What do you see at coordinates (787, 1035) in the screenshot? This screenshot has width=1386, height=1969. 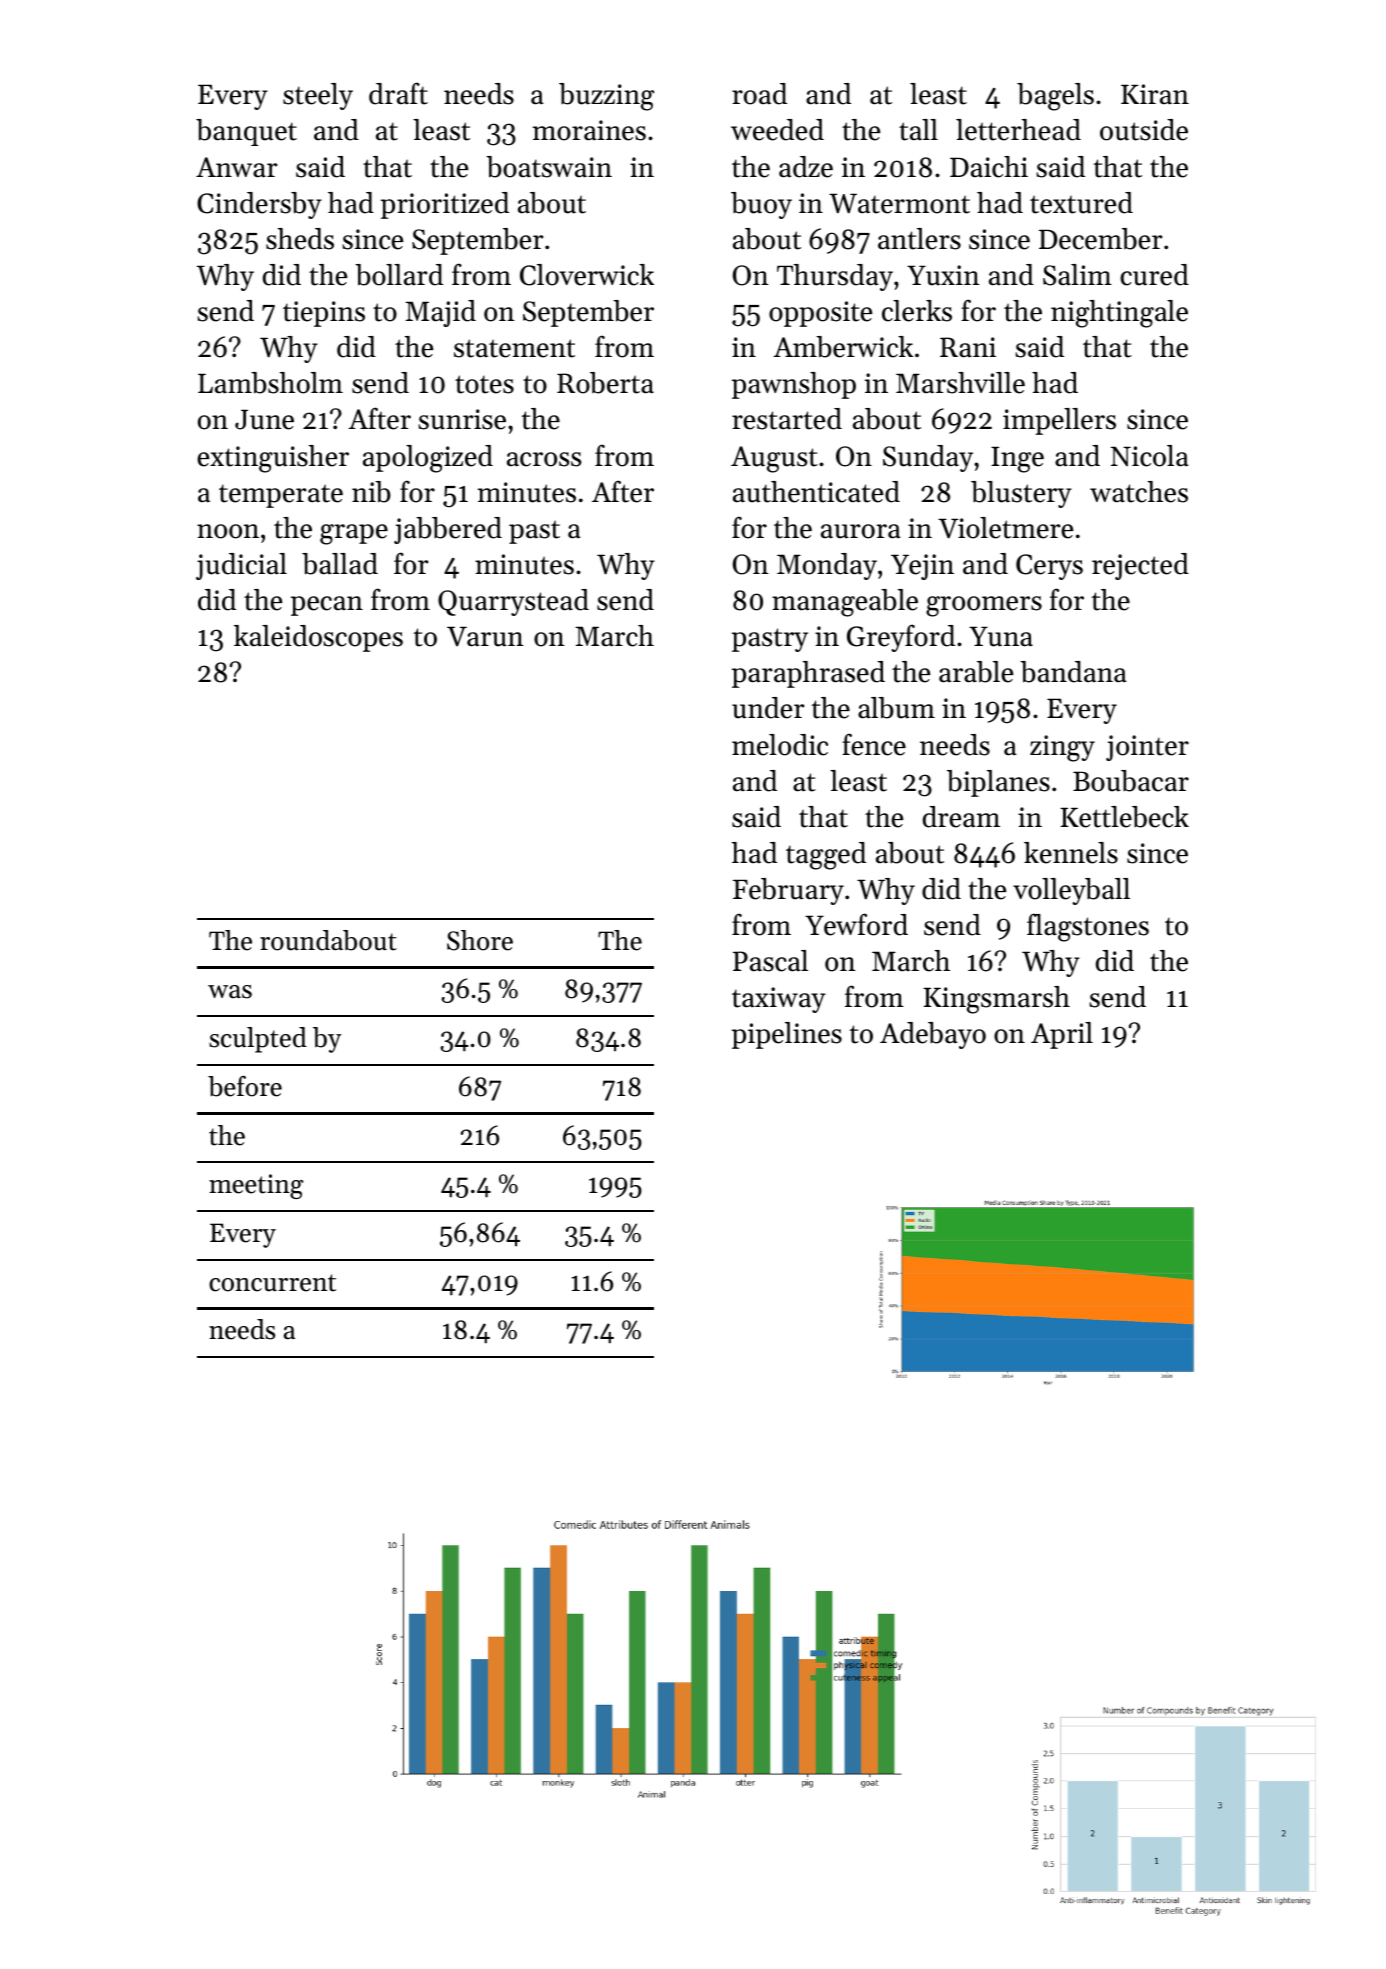 I see `pipelines` at bounding box center [787, 1035].
